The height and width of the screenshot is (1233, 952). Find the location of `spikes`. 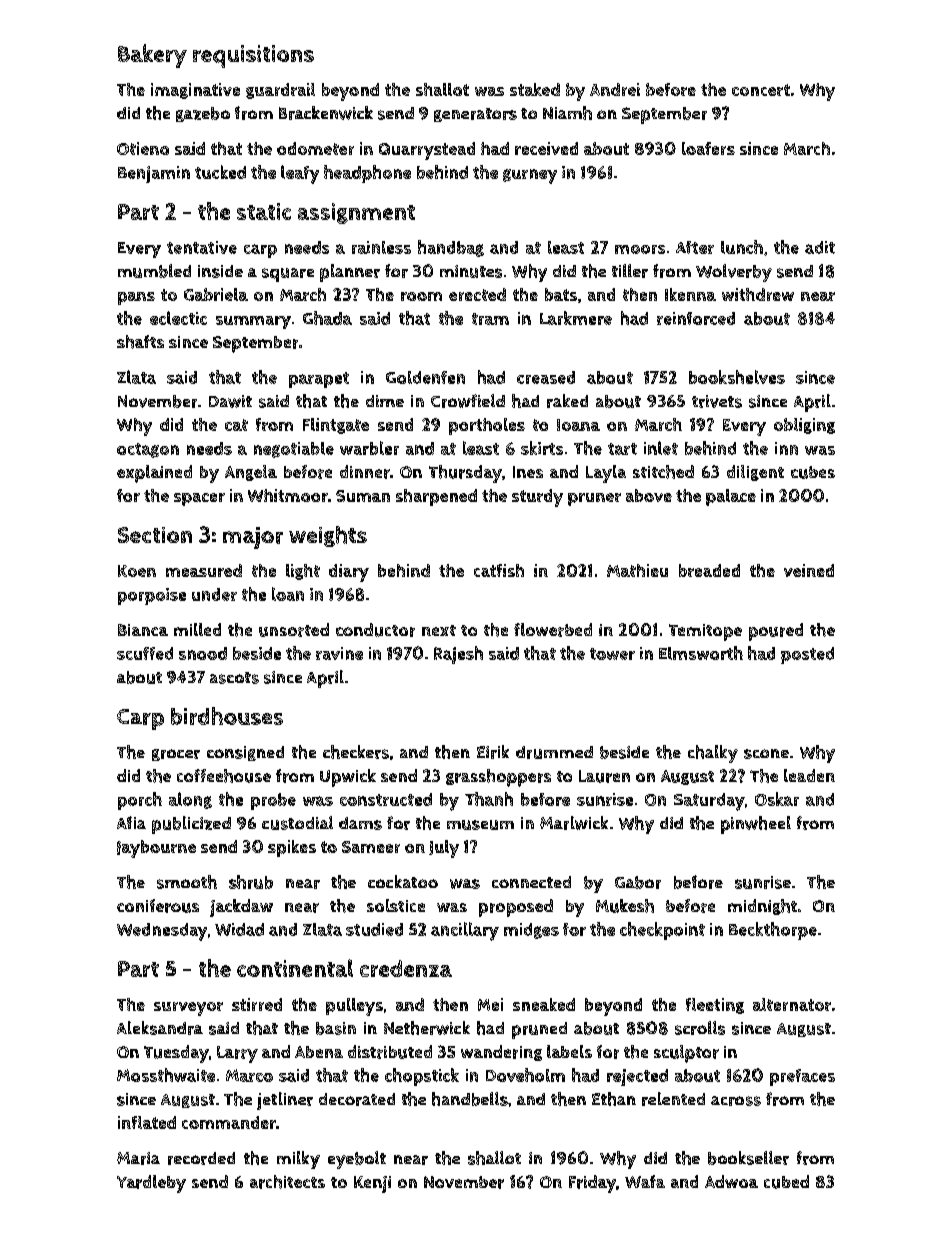

spikes is located at coordinates (292, 848).
